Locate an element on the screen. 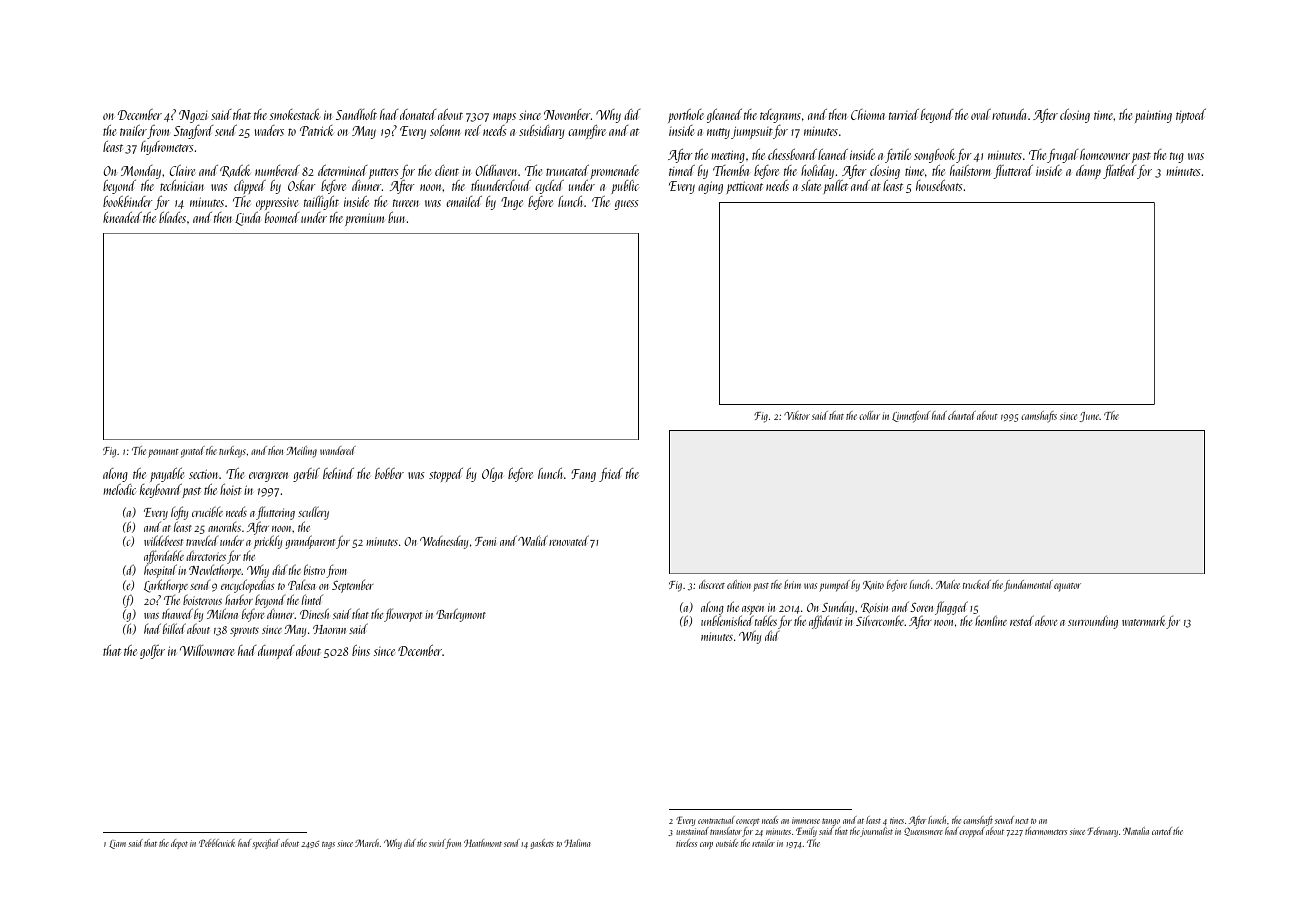 The image size is (1308, 924). turkeys is located at coordinates (232, 452).
